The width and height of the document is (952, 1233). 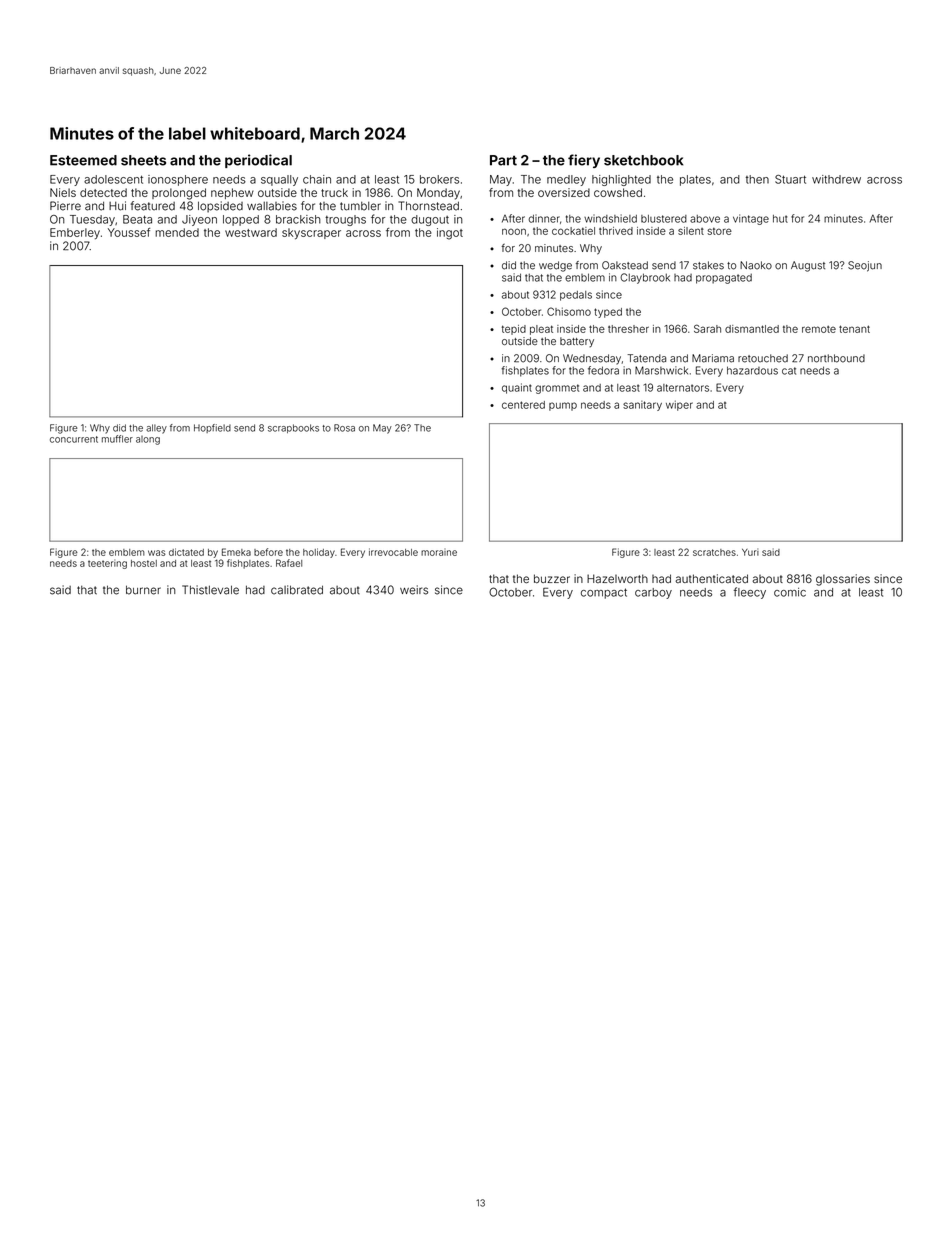 I want to click on Hopfield, so click(x=212, y=428).
